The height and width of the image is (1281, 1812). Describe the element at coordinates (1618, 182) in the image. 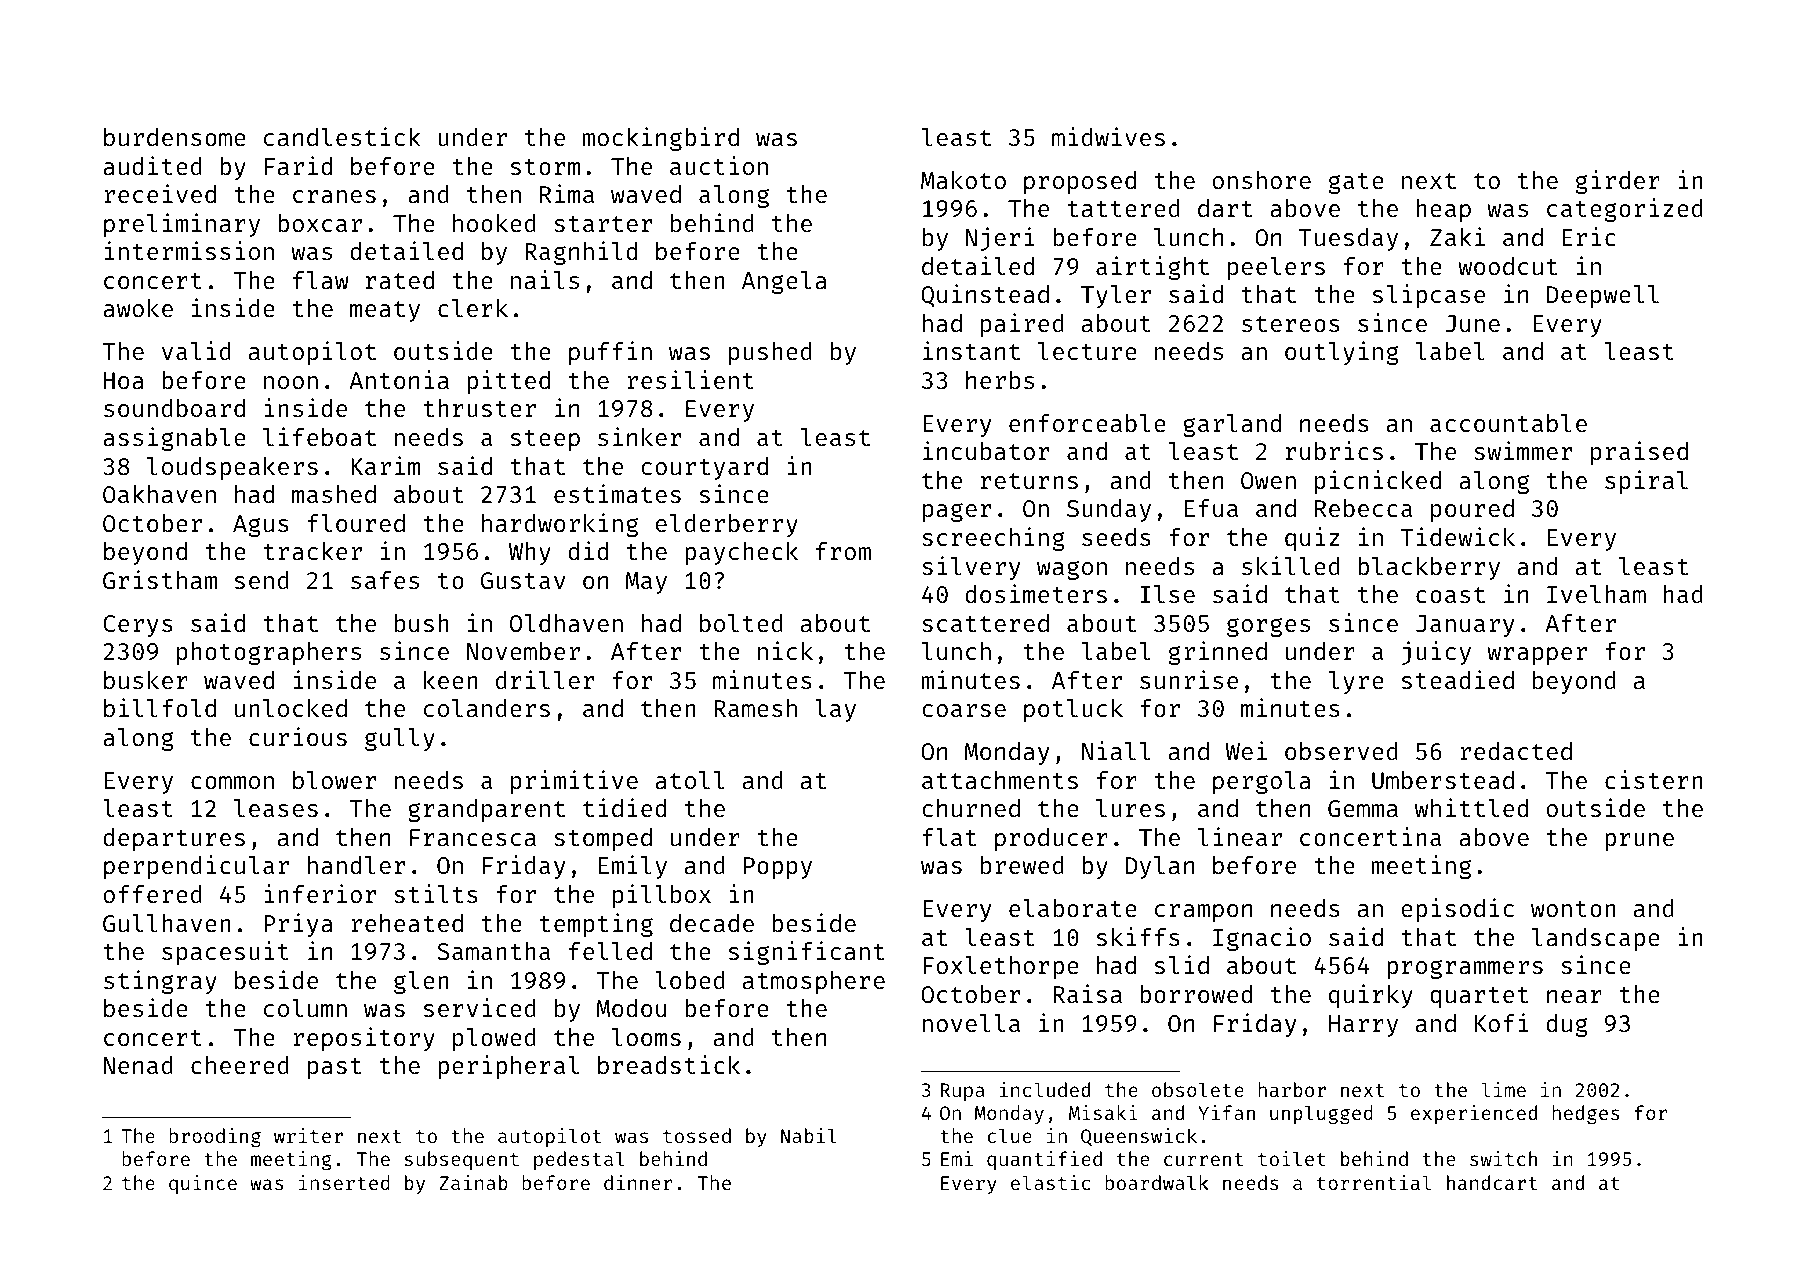

I see `girder` at that location.
